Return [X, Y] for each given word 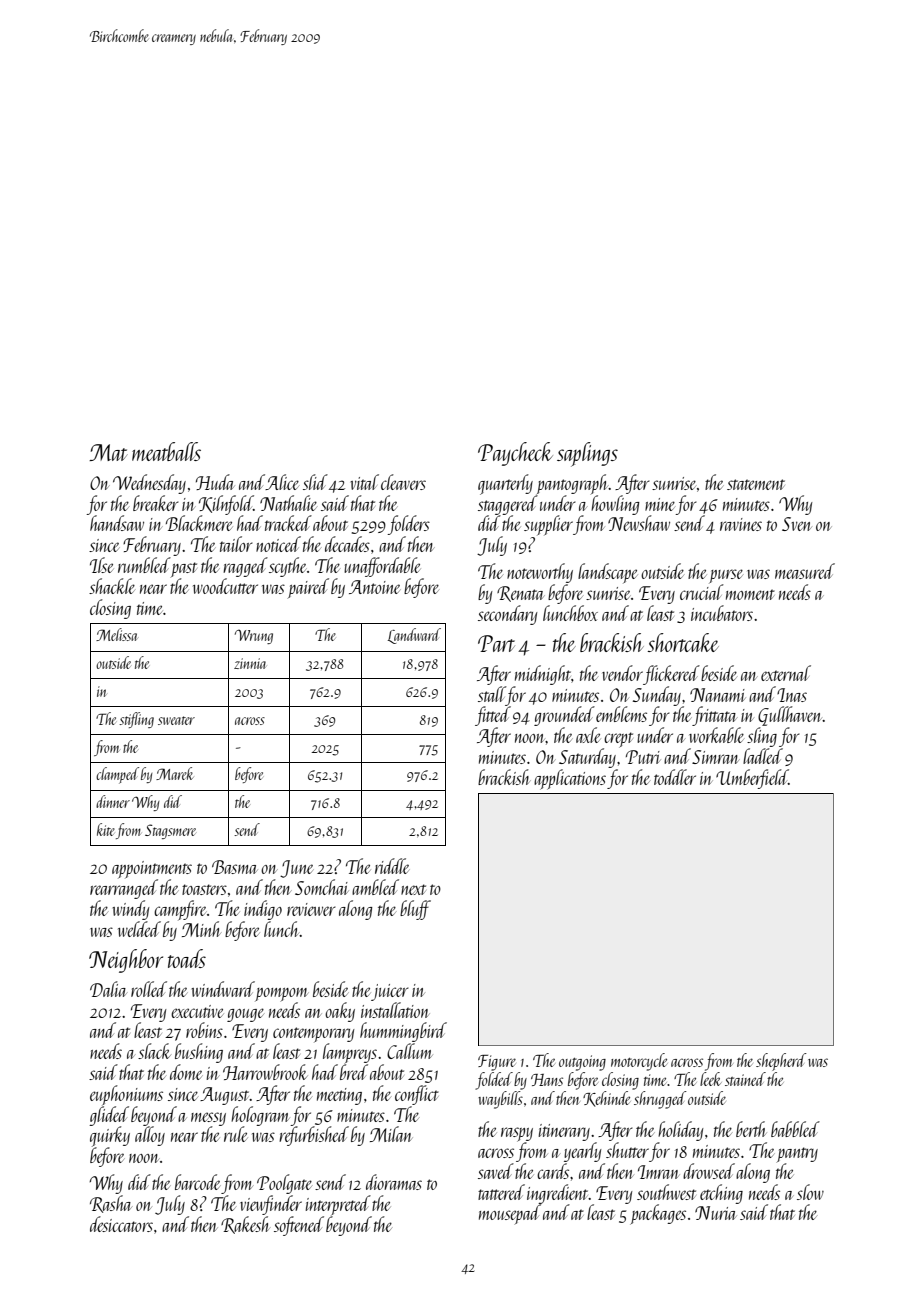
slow [810, 1192]
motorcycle [639, 1062]
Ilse [101, 565]
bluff [415, 910]
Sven [797, 524]
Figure [497, 1063]
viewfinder [271, 1205]
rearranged [124, 889]
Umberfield [752, 779]
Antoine [375, 587]
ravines [741, 524]
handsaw [117, 523]
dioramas [394, 1182]
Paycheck [515, 454]
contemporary [313, 1034]
